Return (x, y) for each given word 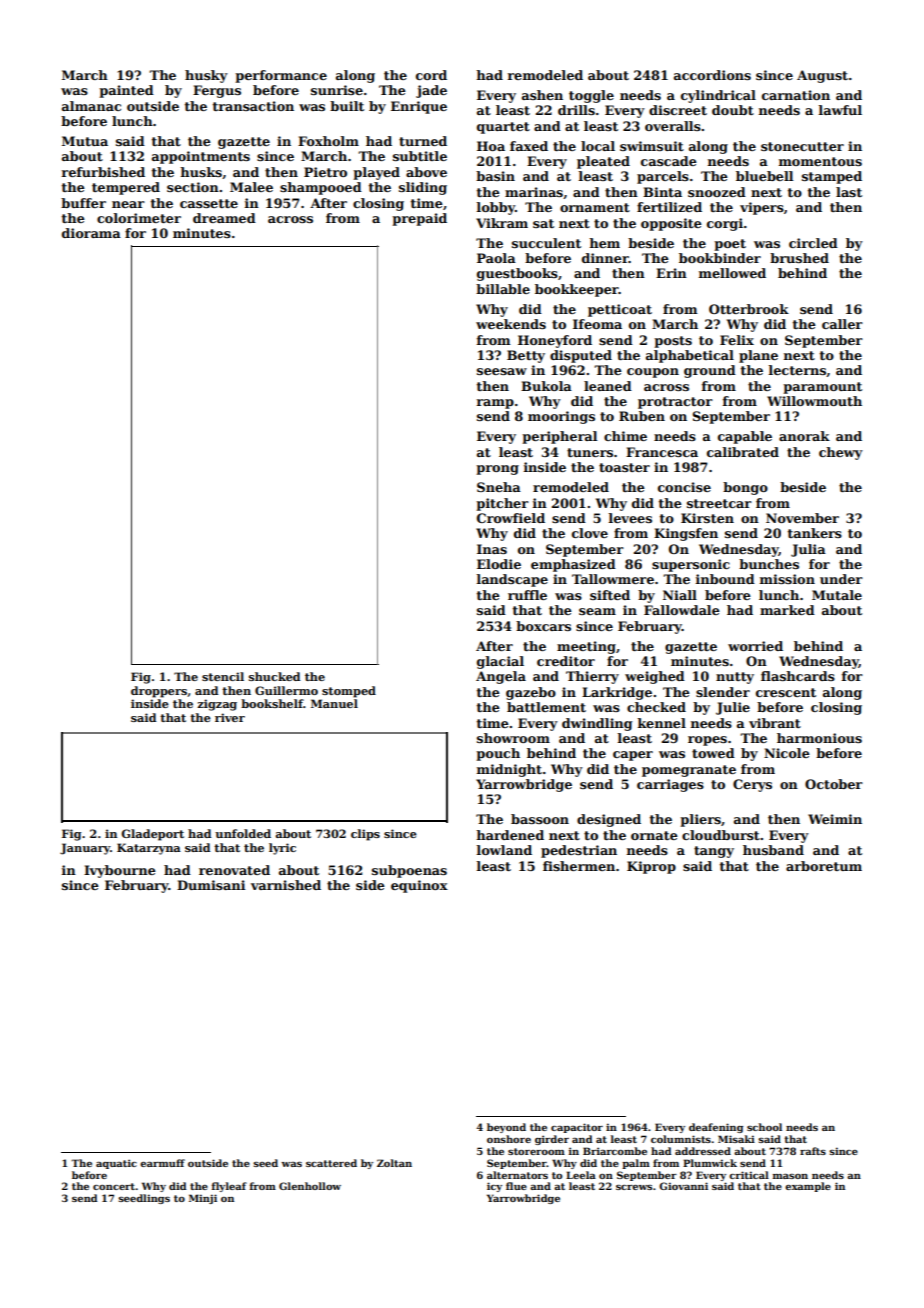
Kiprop (651, 867)
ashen (542, 95)
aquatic (116, 1164)
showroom (513, 738)
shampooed (321, 188)
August (822, 76)
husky (206, 76)
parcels (663, 177)
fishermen (579, 866)
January (85, 849)
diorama (91, 233)
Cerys (752, 785)
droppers (159, 692)
